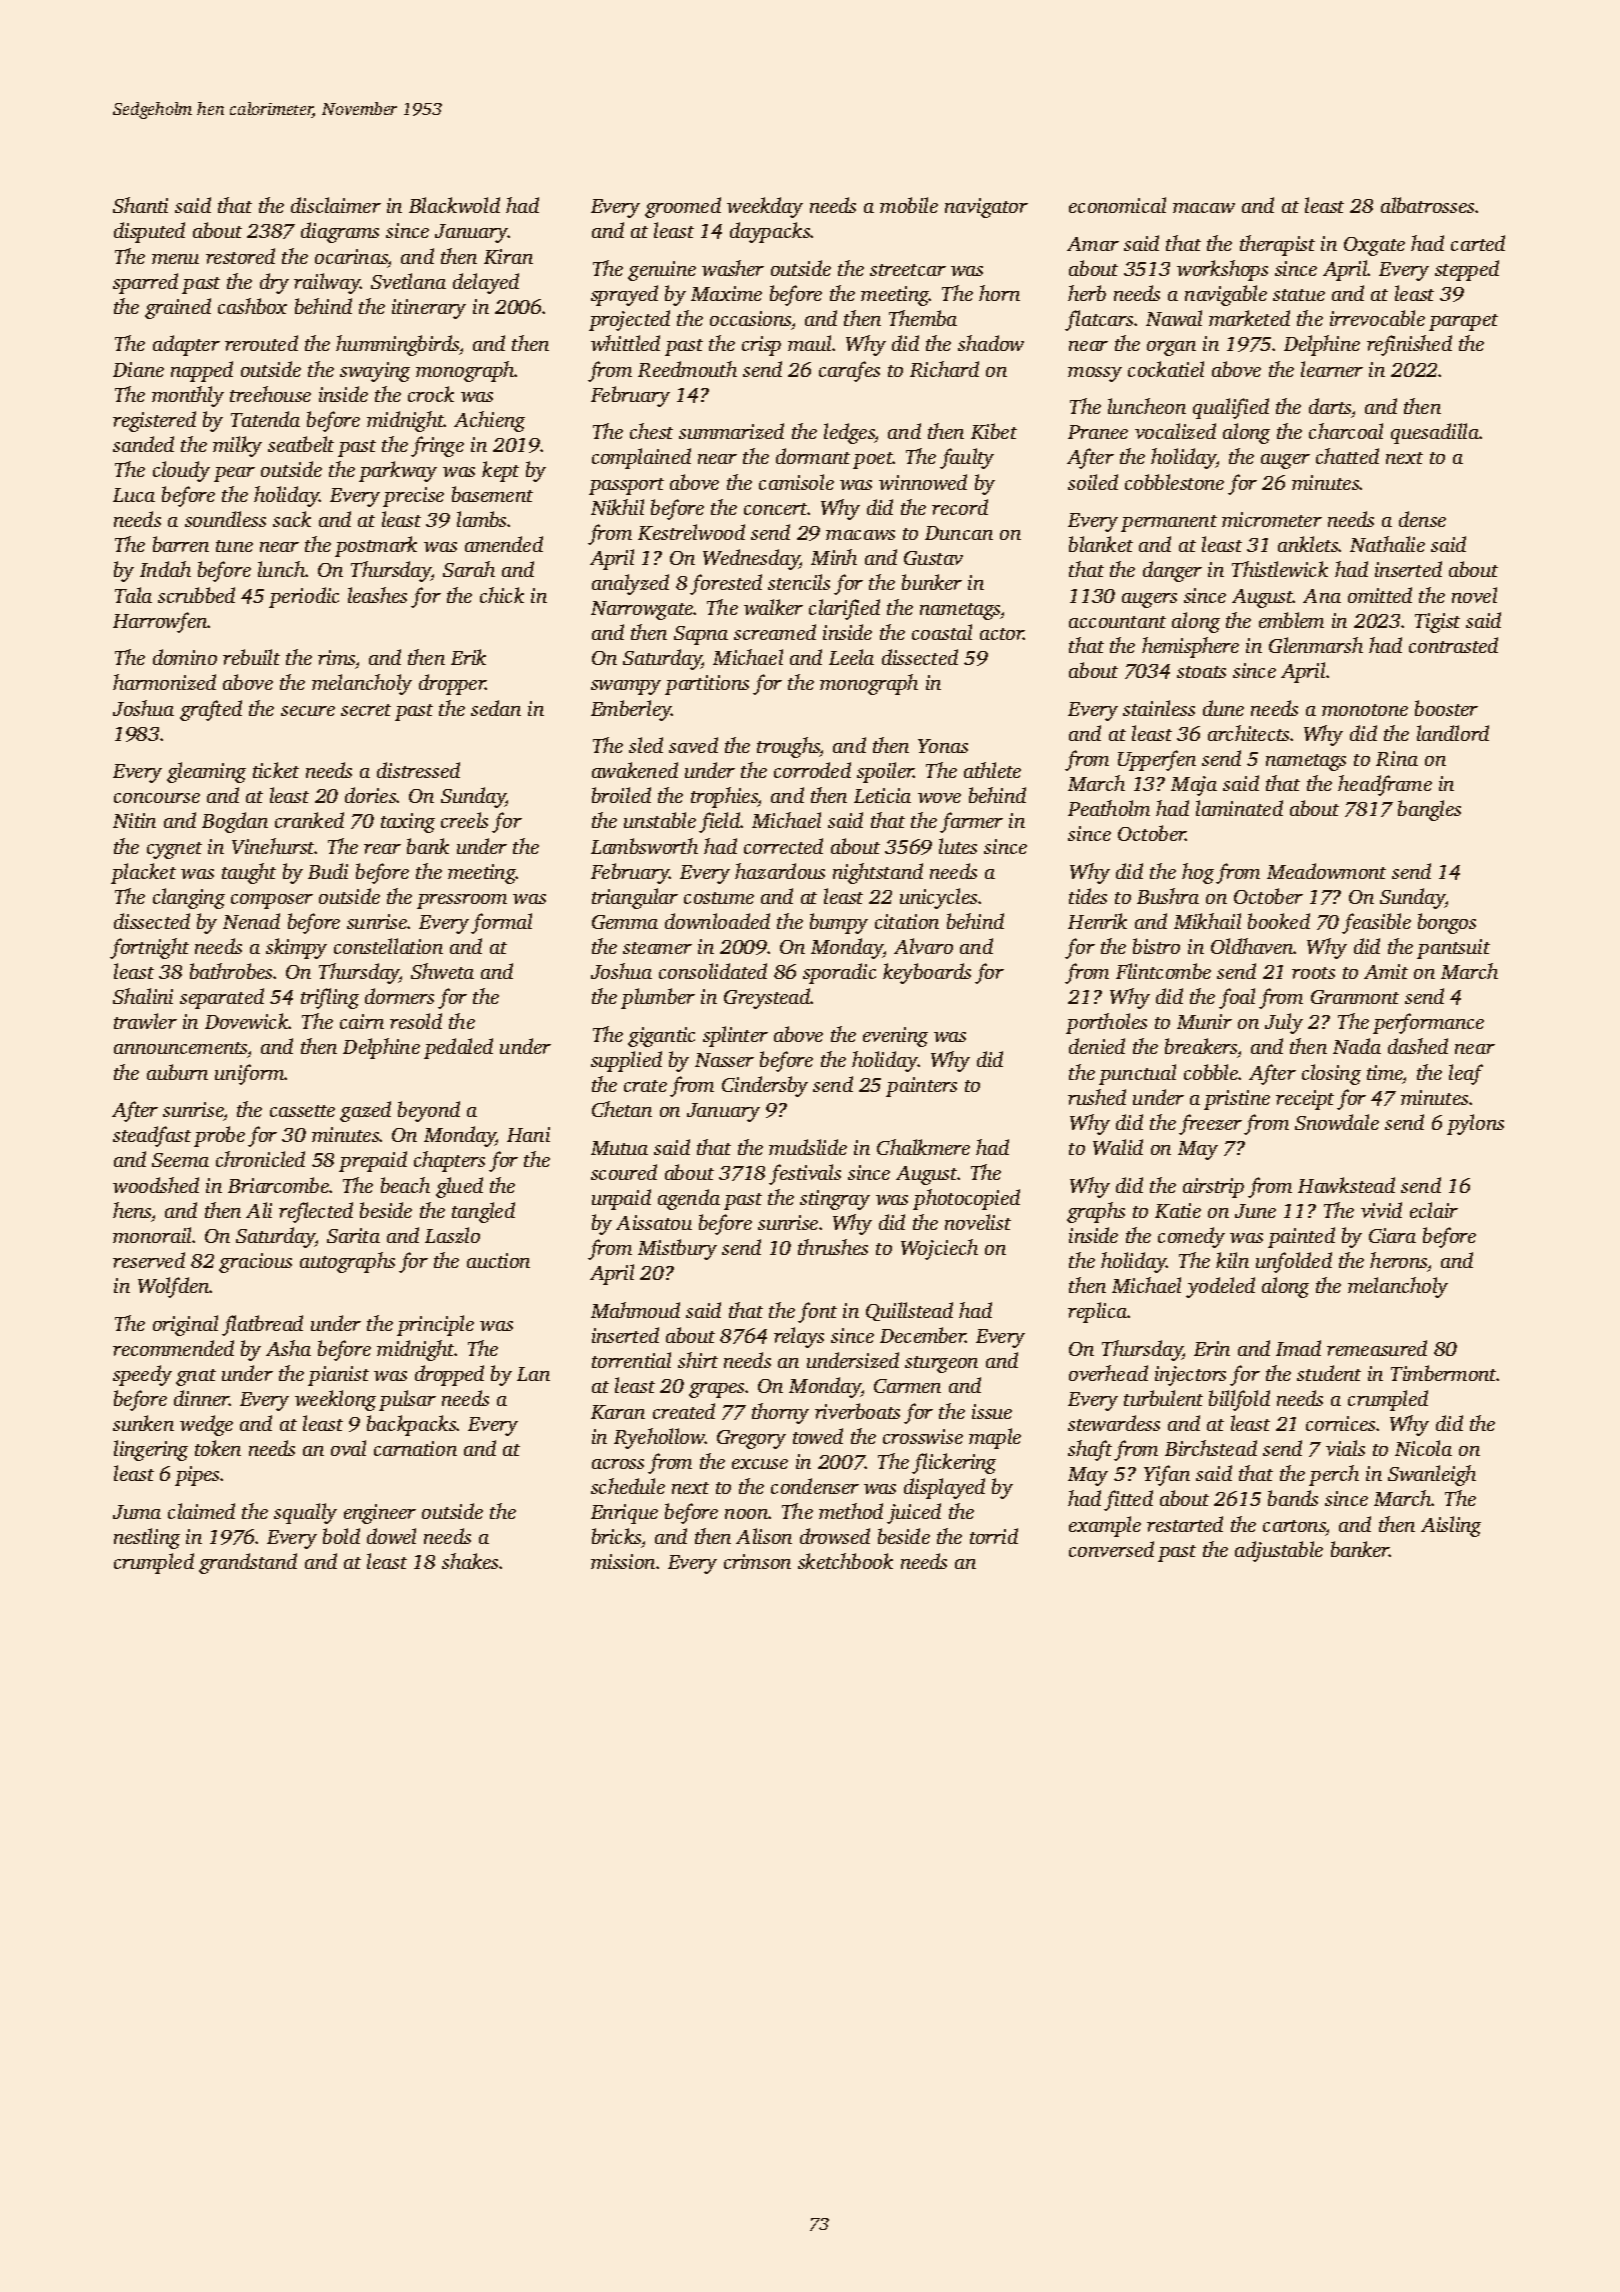 This document has height=2292, width=1620. Describe the element at coordinates (341, 1536) in the document. I see `bold` at that location.
